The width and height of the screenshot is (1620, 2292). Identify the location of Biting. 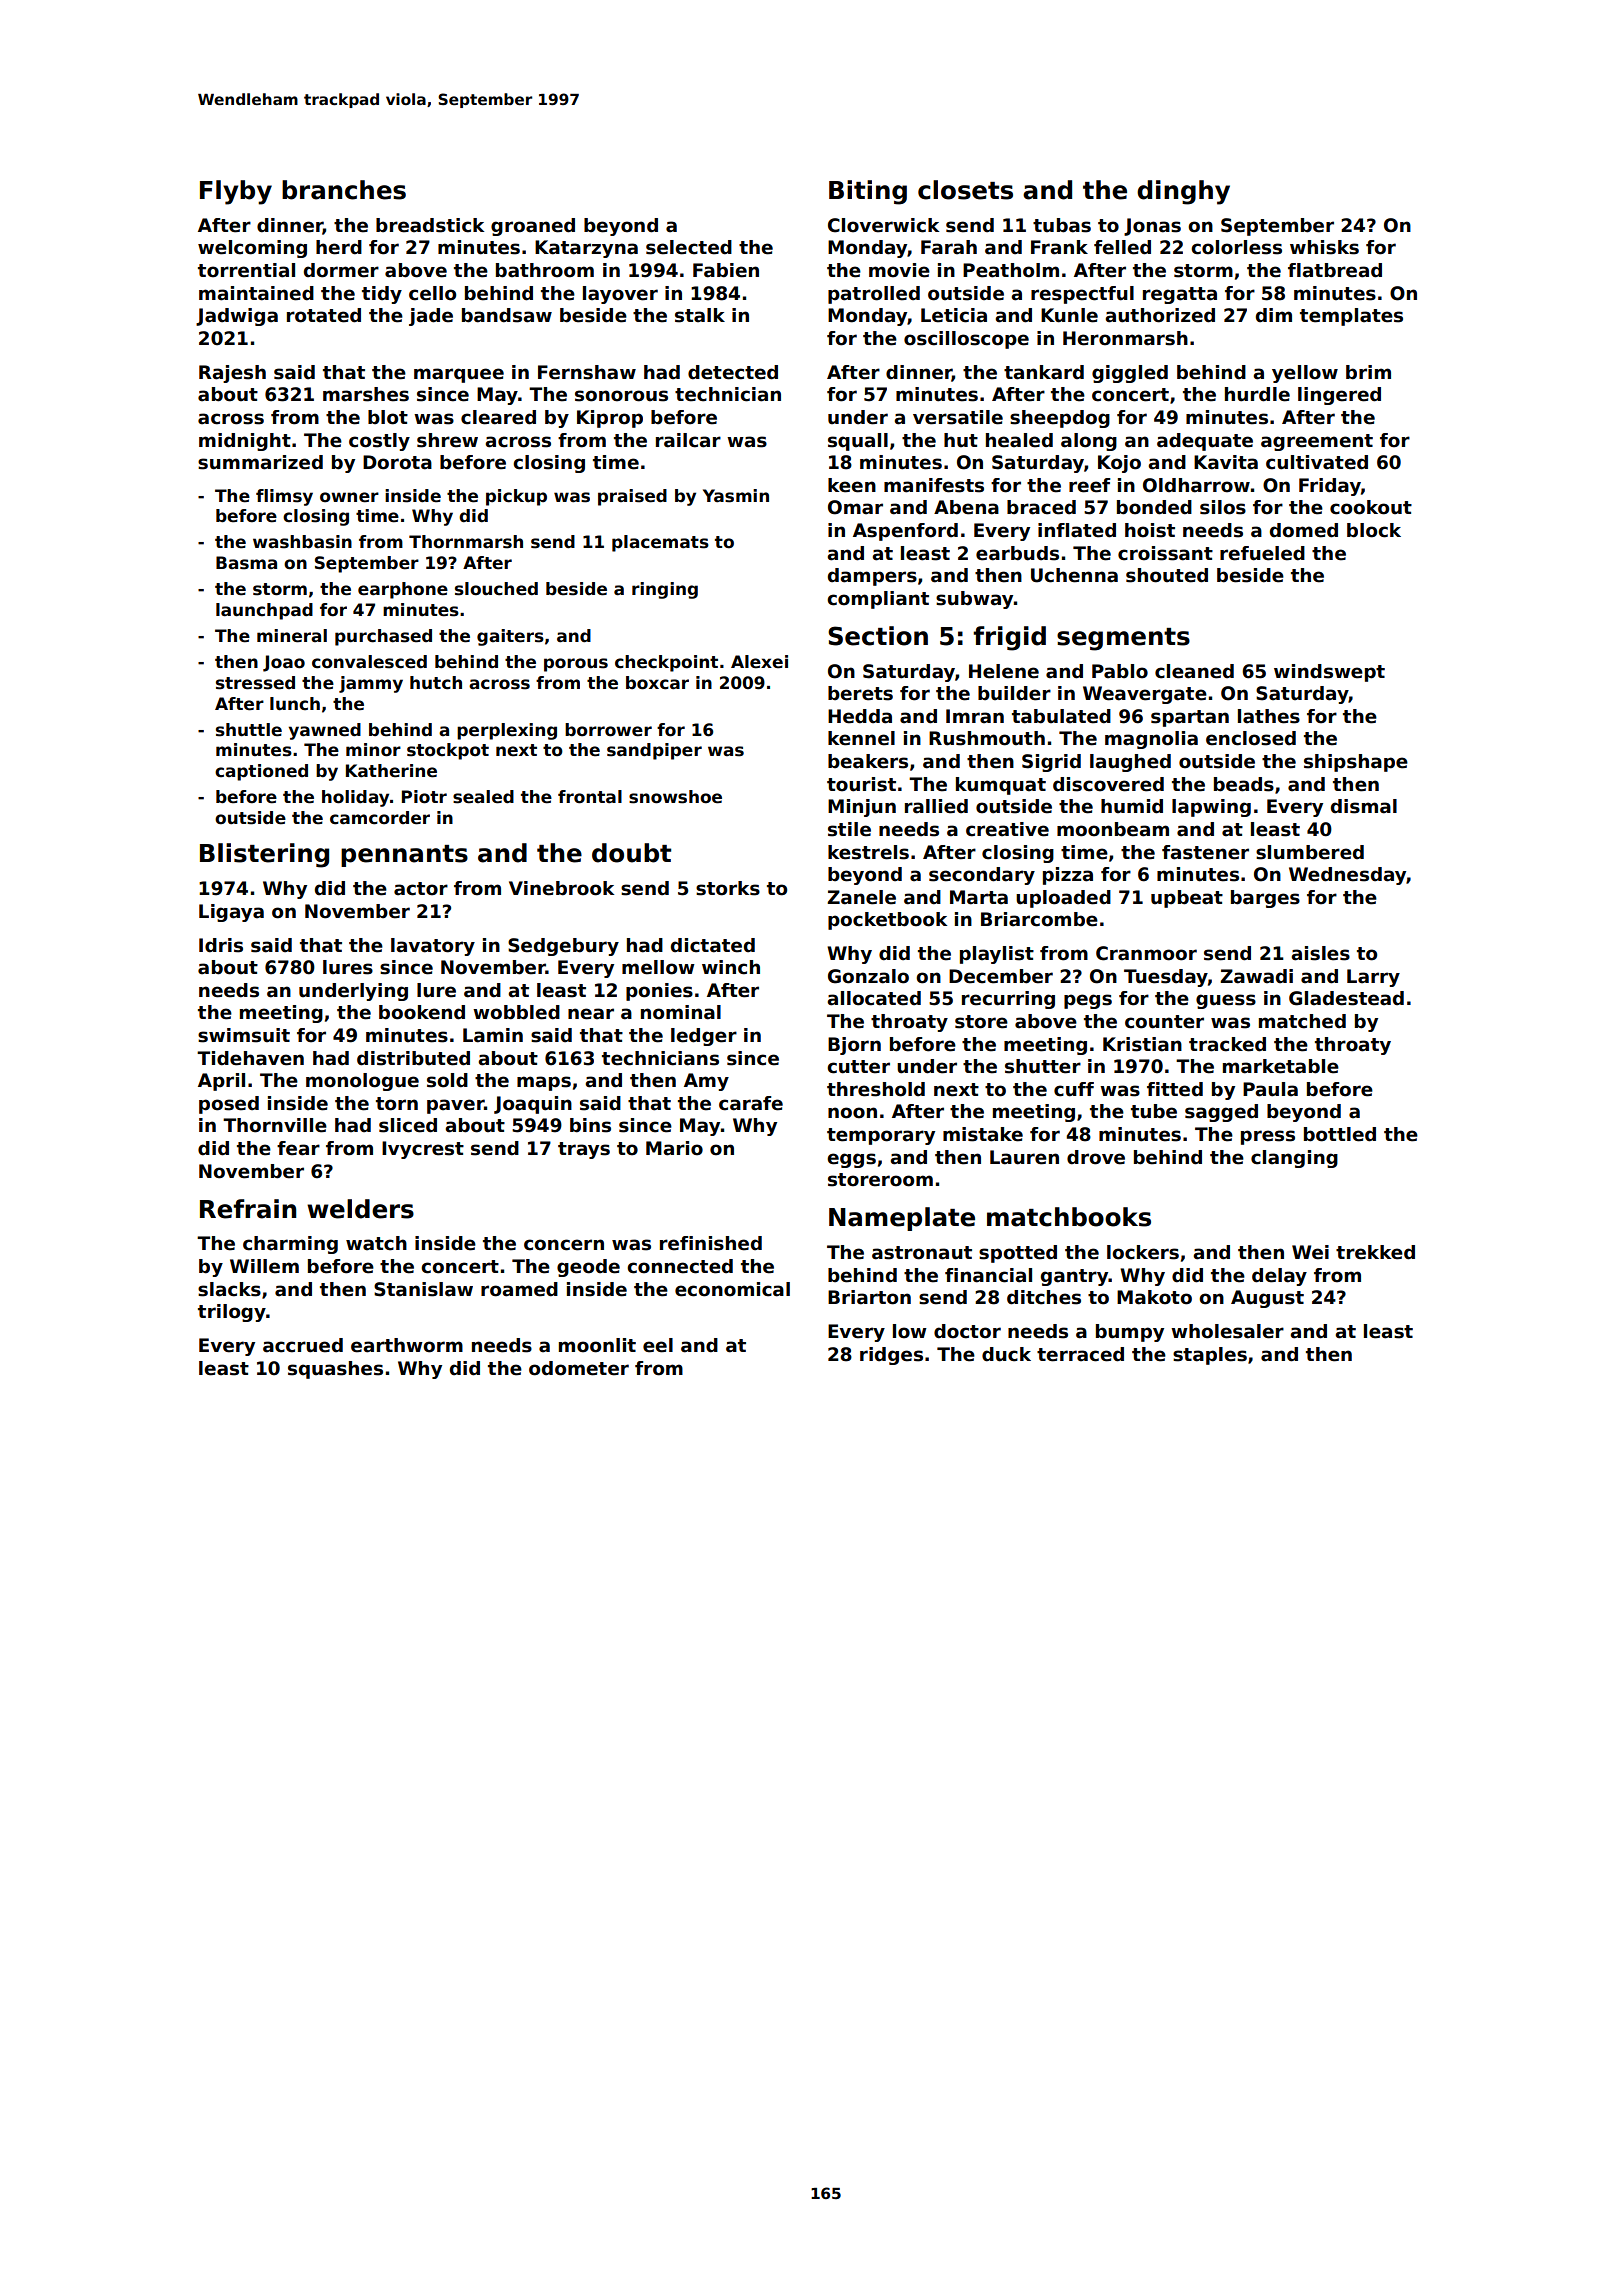
(868, 192).
